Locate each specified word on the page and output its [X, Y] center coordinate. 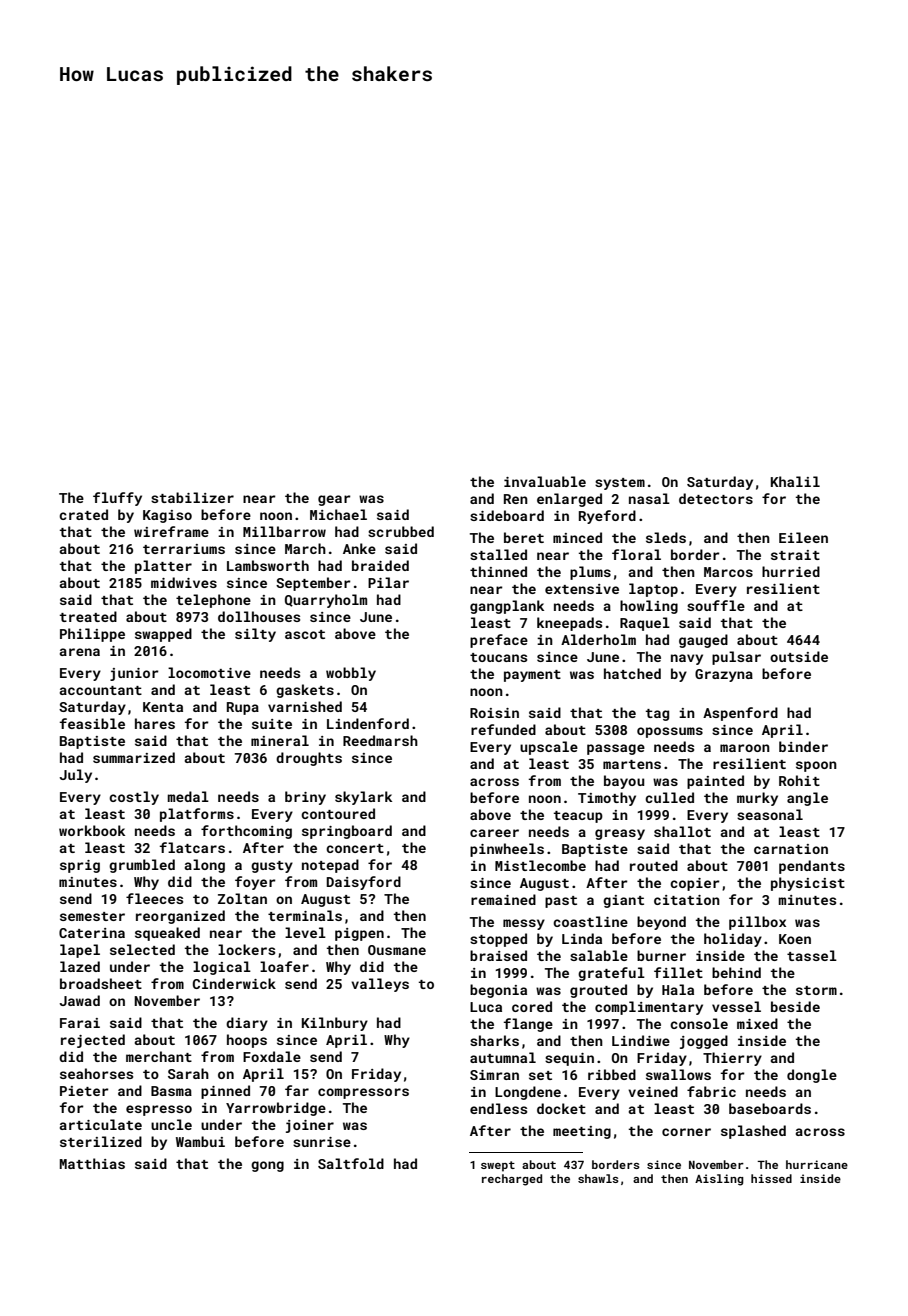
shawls [598, 1178]
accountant [100, 690]
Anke [359, 548]
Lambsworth [268, 565]
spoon [816, 766]
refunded [503, 729]
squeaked [167, 934]
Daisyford [363, 883]
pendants [812, 867]
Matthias [92, 1163]
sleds [666, 537]
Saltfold [351, 1163]
